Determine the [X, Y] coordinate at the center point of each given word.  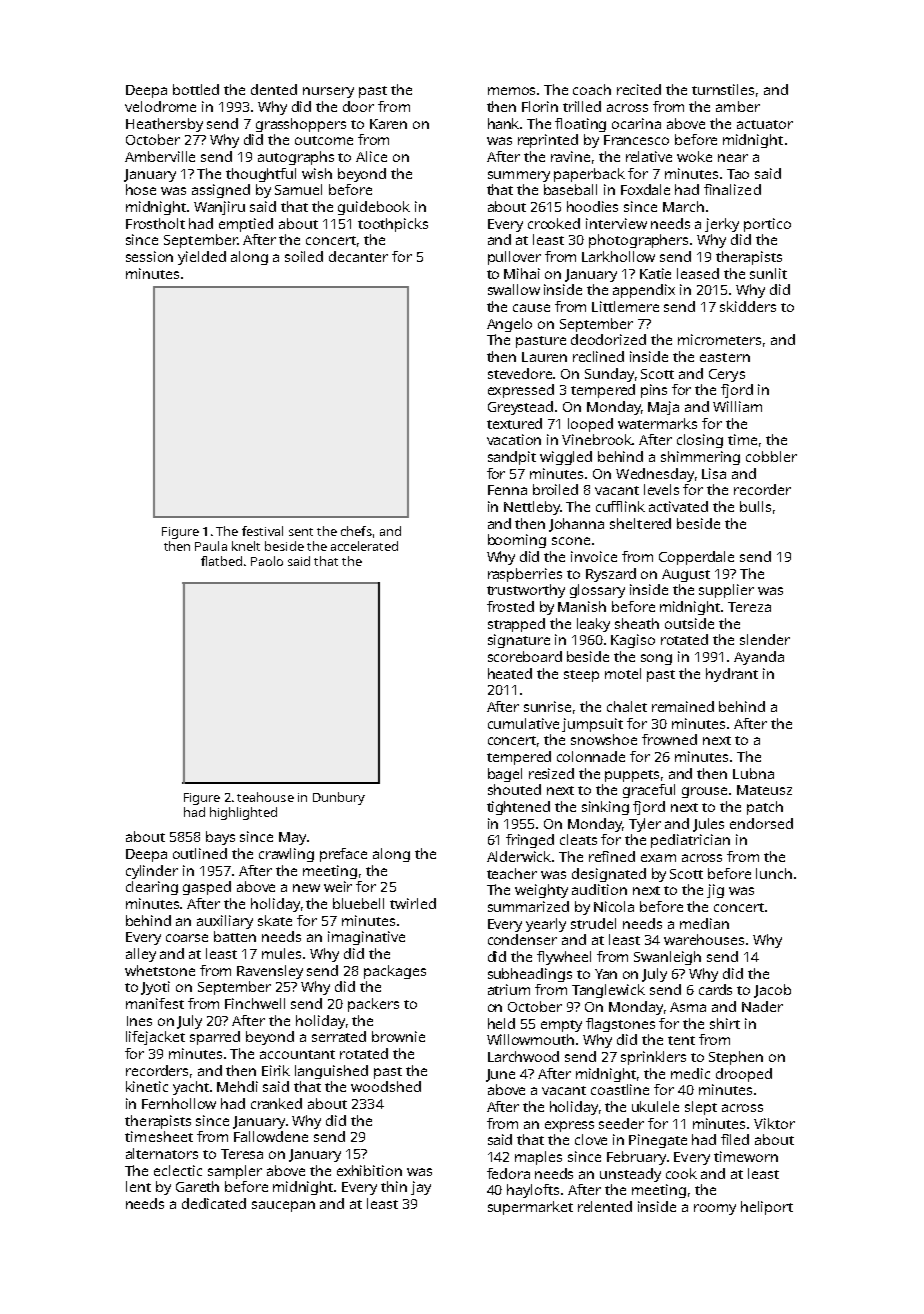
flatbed [221, 561]
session [149, 256]
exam [658, 858]
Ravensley [270, 972]
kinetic [147, 1086]
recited [639, 89]
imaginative [366, 938]
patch [765, 808]
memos [511, 91]
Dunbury [339, 798]
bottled [196, 89]
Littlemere [625, 306]
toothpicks [393, 225]
